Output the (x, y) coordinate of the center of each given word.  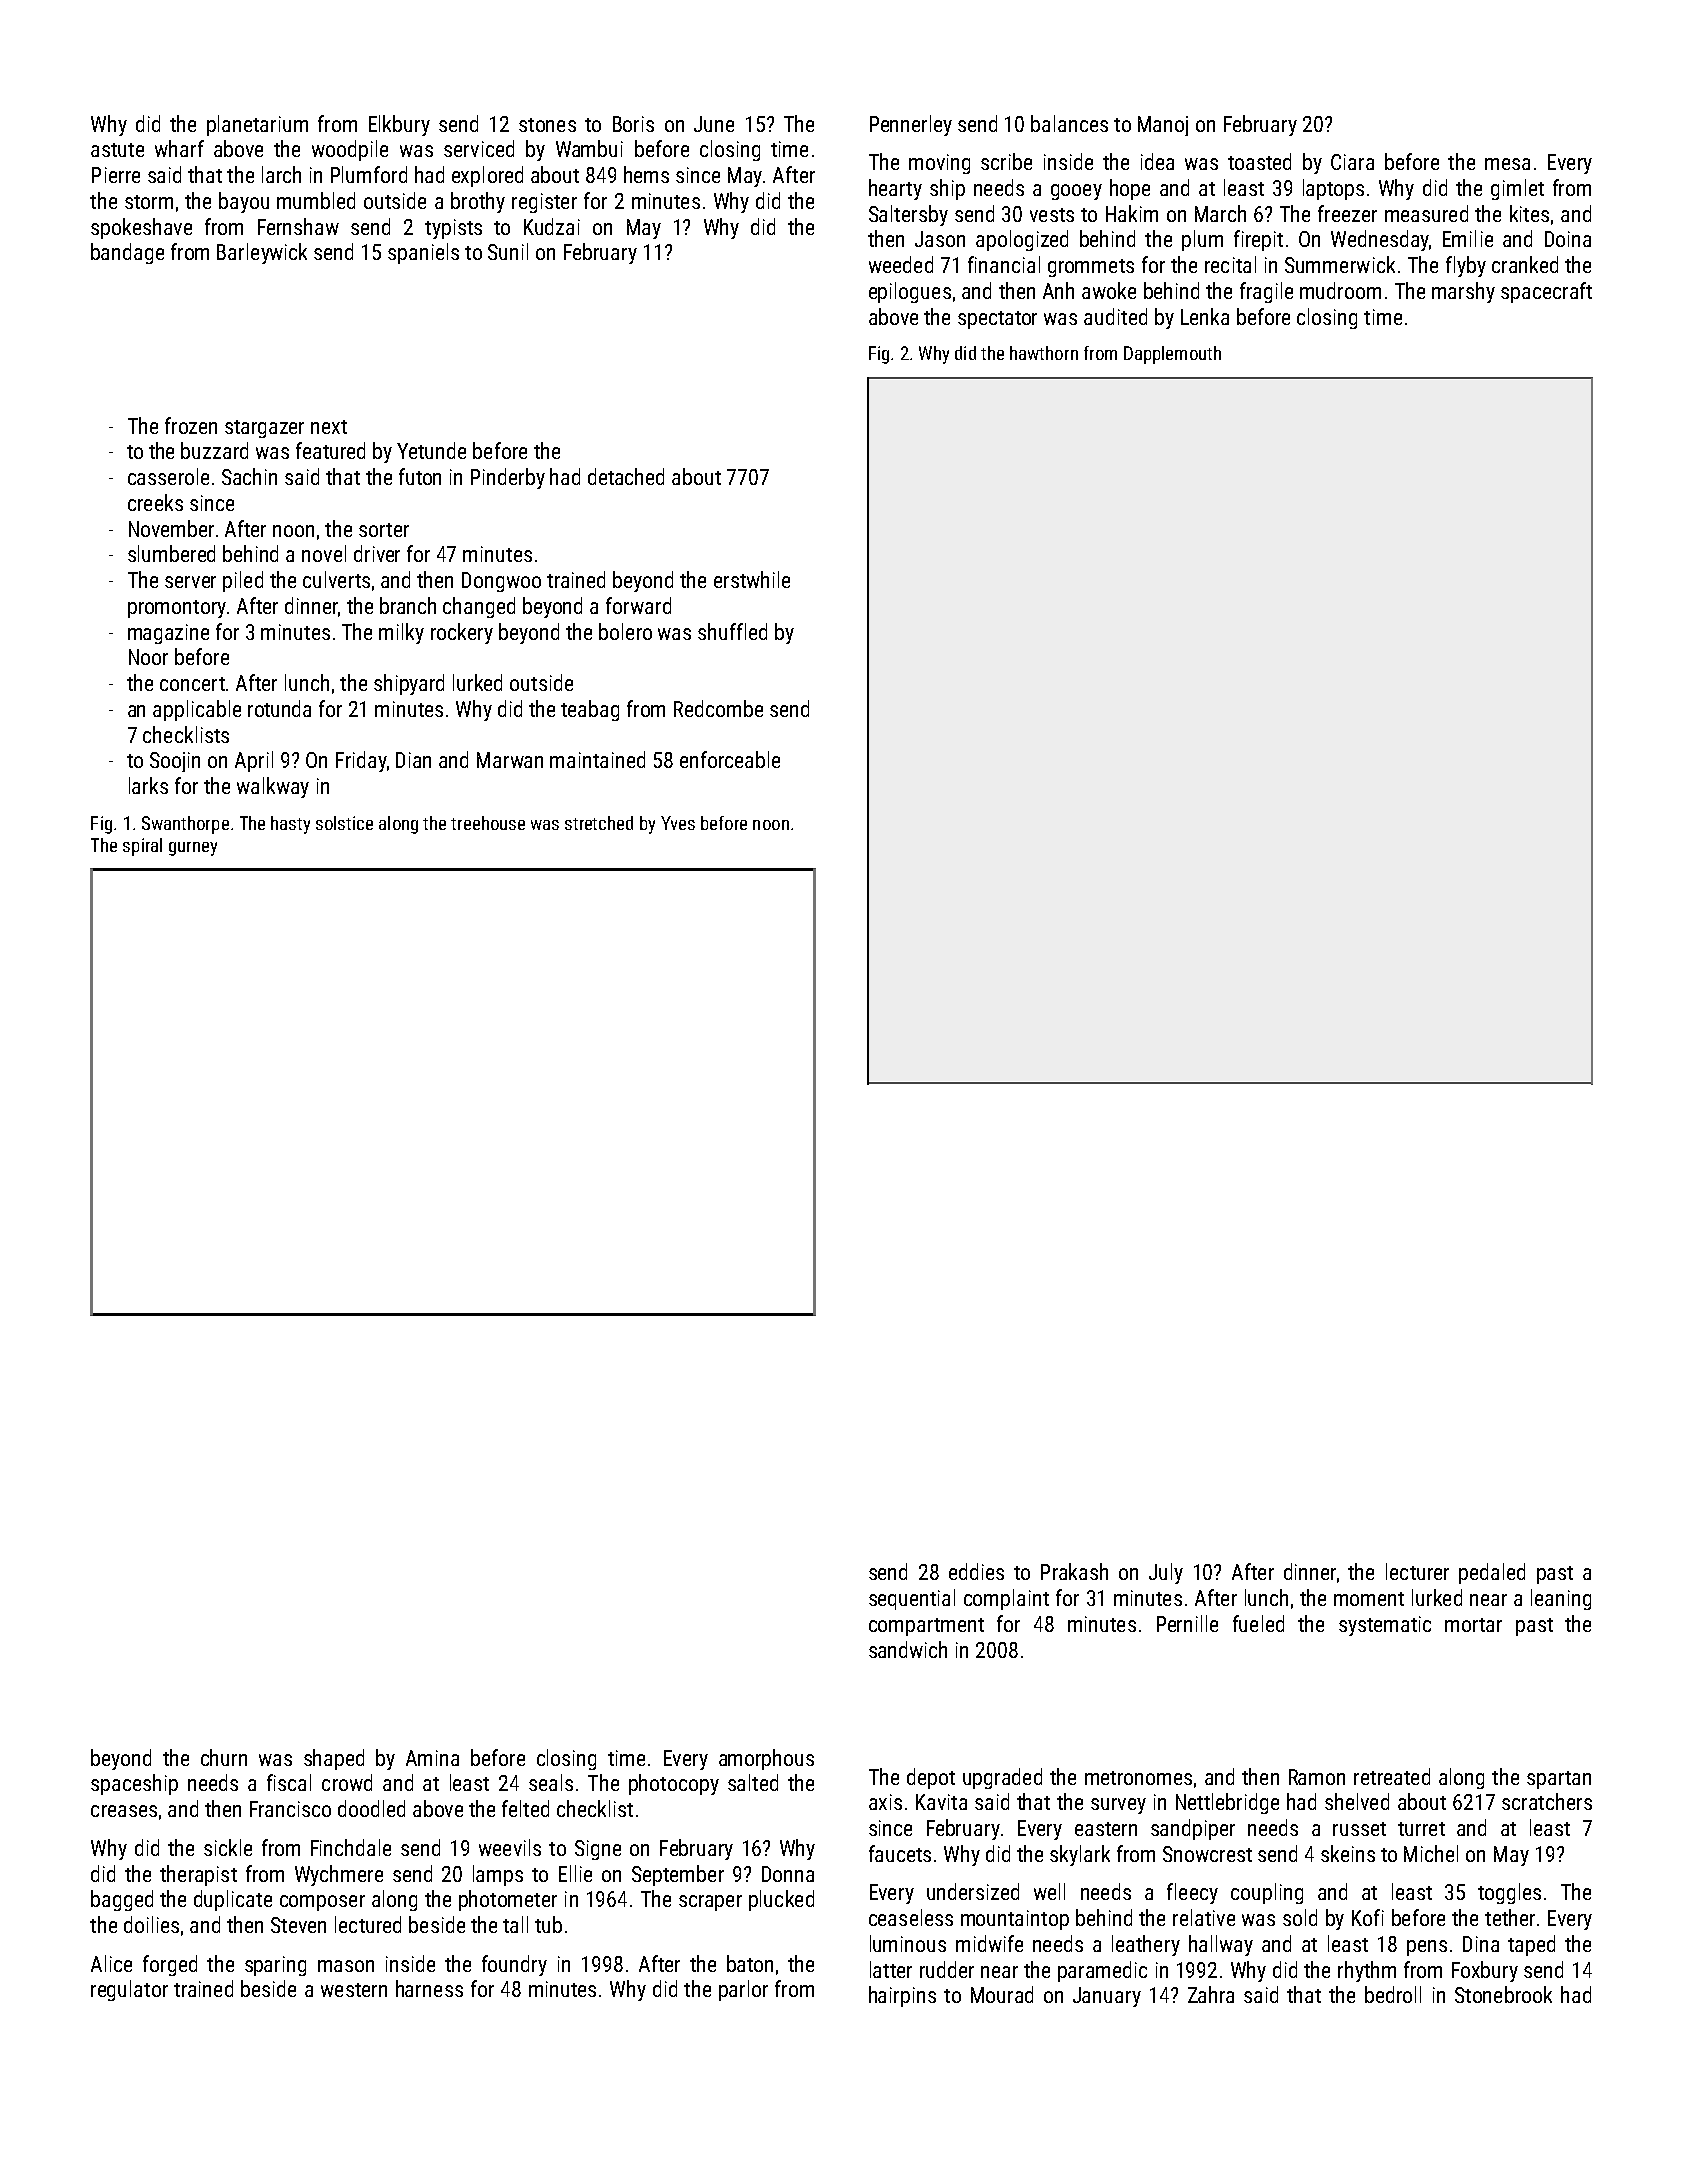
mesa (1507, 164)
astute (117, 150)
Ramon (1317, 1777)
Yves (678, 823)
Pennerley (911, 125)
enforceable (730, 759)
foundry (514, 1965)
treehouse (488, 823)
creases (124, 1811)
